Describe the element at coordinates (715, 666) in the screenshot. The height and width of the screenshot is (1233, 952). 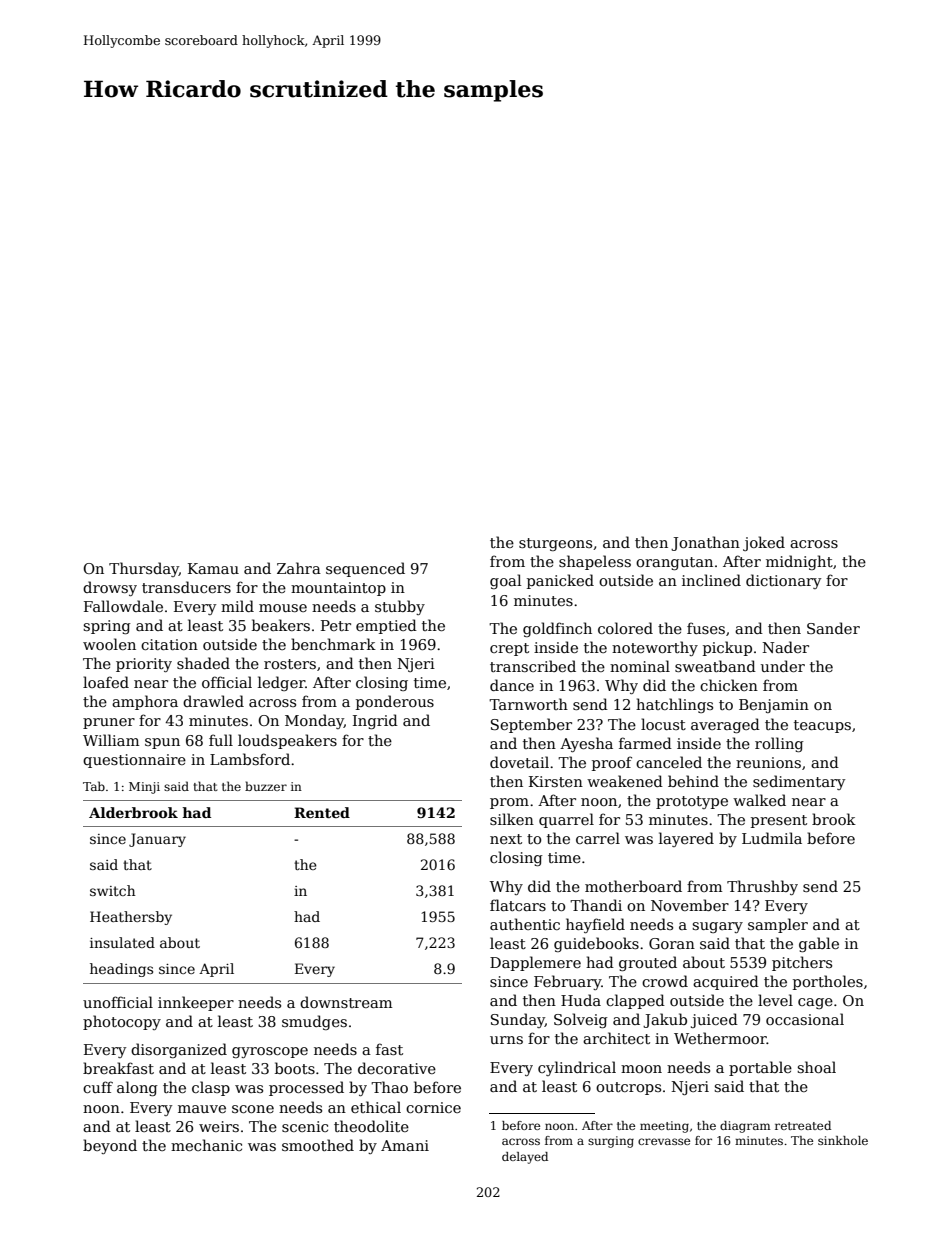
I see `sweatband` at that location.
